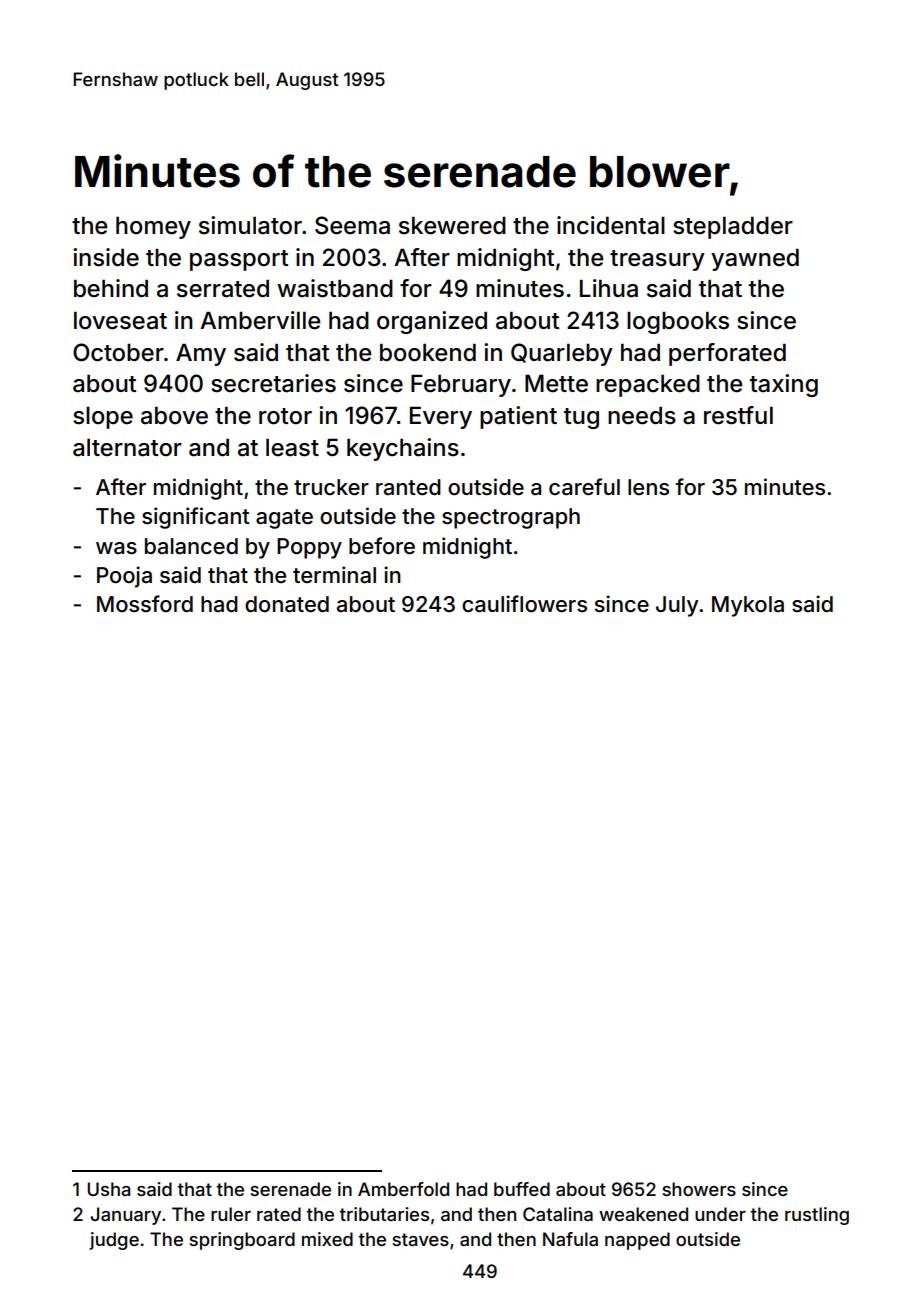  Describe the element at coordinates (678, 322) in the image. I see `logbooks` at that location.
